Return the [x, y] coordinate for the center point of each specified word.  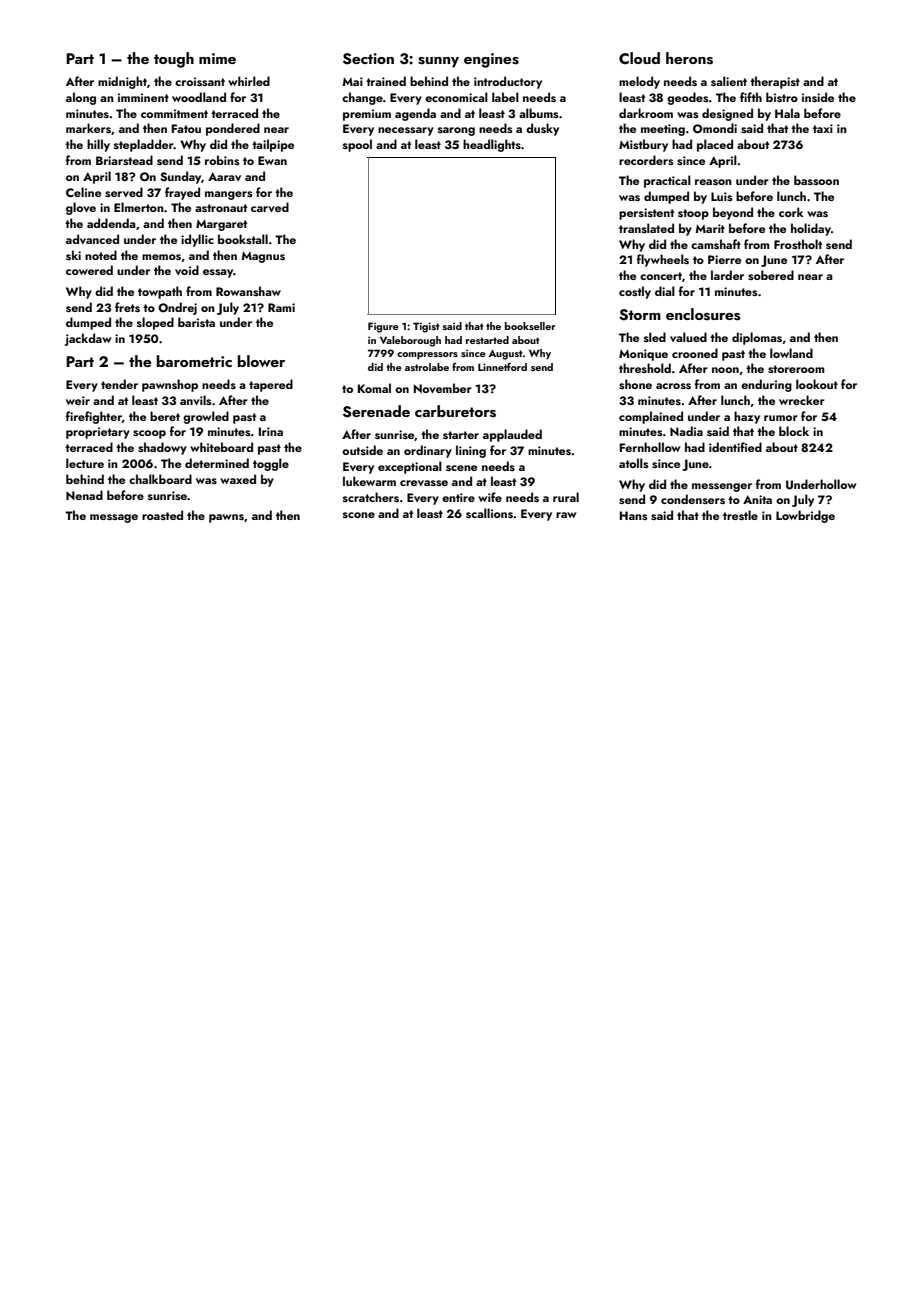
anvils [196, 400]
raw [566, 515]
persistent [646, 214]
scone [359, 515]
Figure [383, 327]
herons [689, 58]
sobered [771, 275]
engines [491, 60]
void [187, 270]
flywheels [663, 260]
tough [174, 60]
